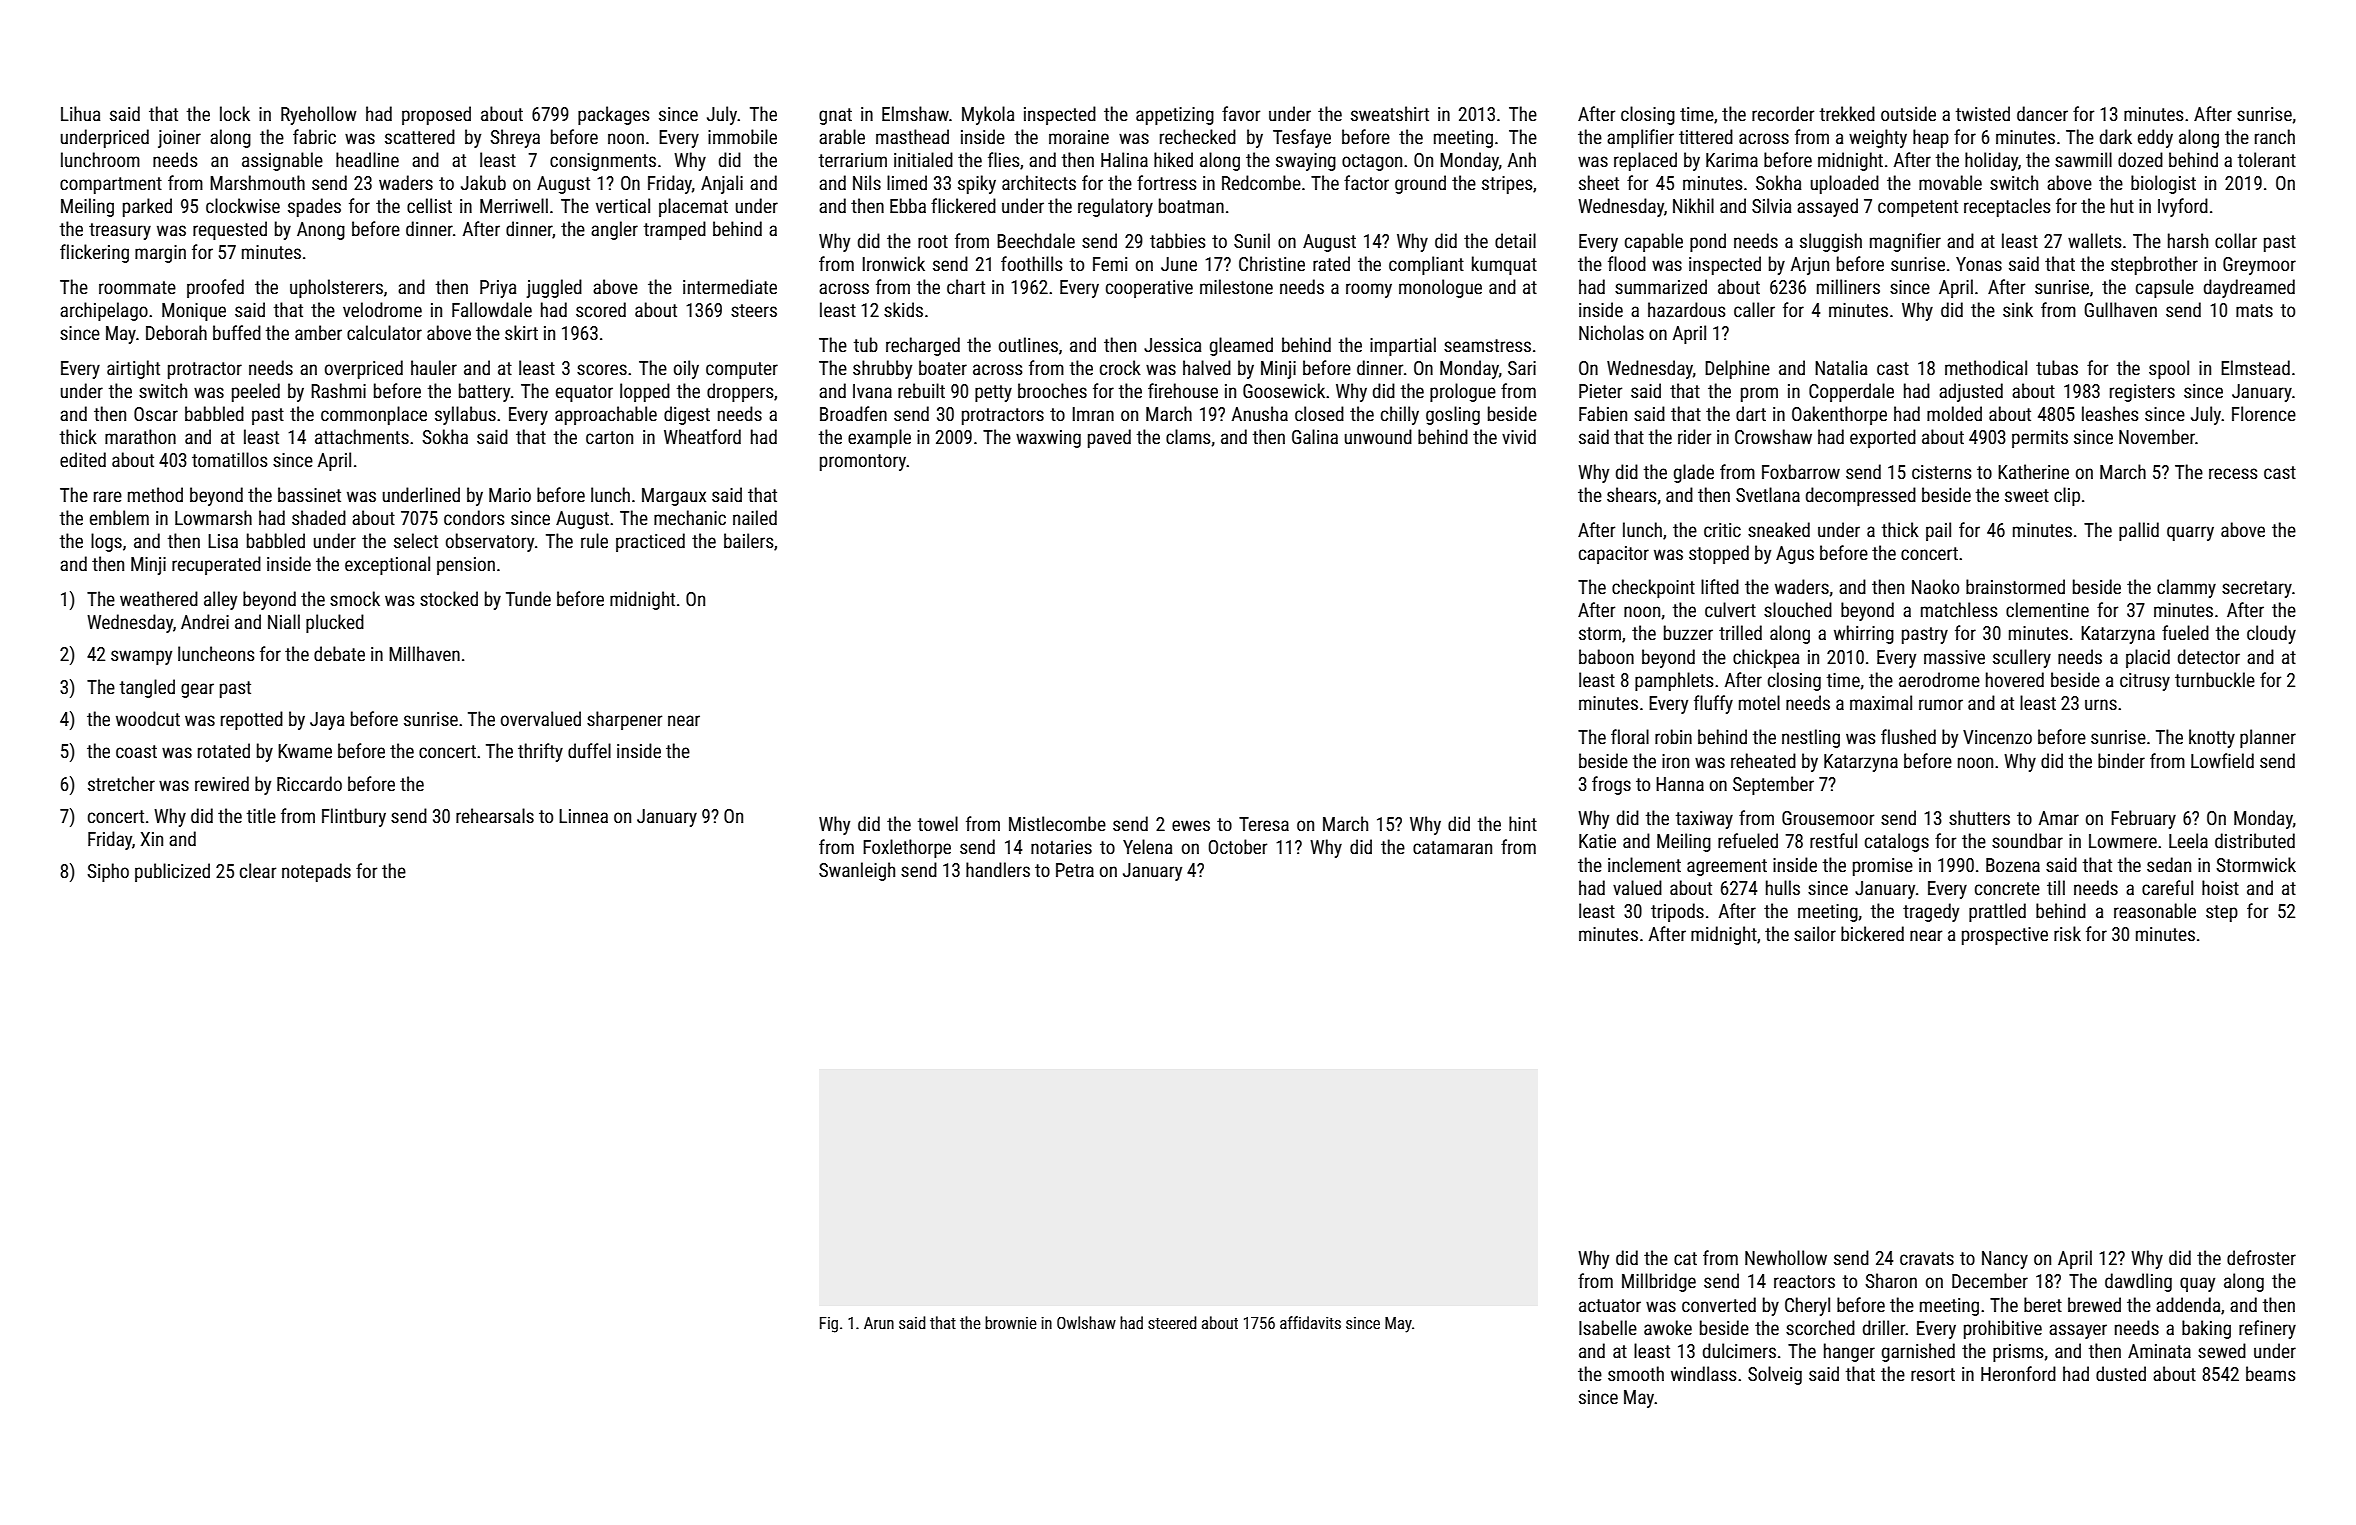 Image resolution: width=2356 pixels, height=1525 pixels. I want to click on woodcut, so click(148, 718).
